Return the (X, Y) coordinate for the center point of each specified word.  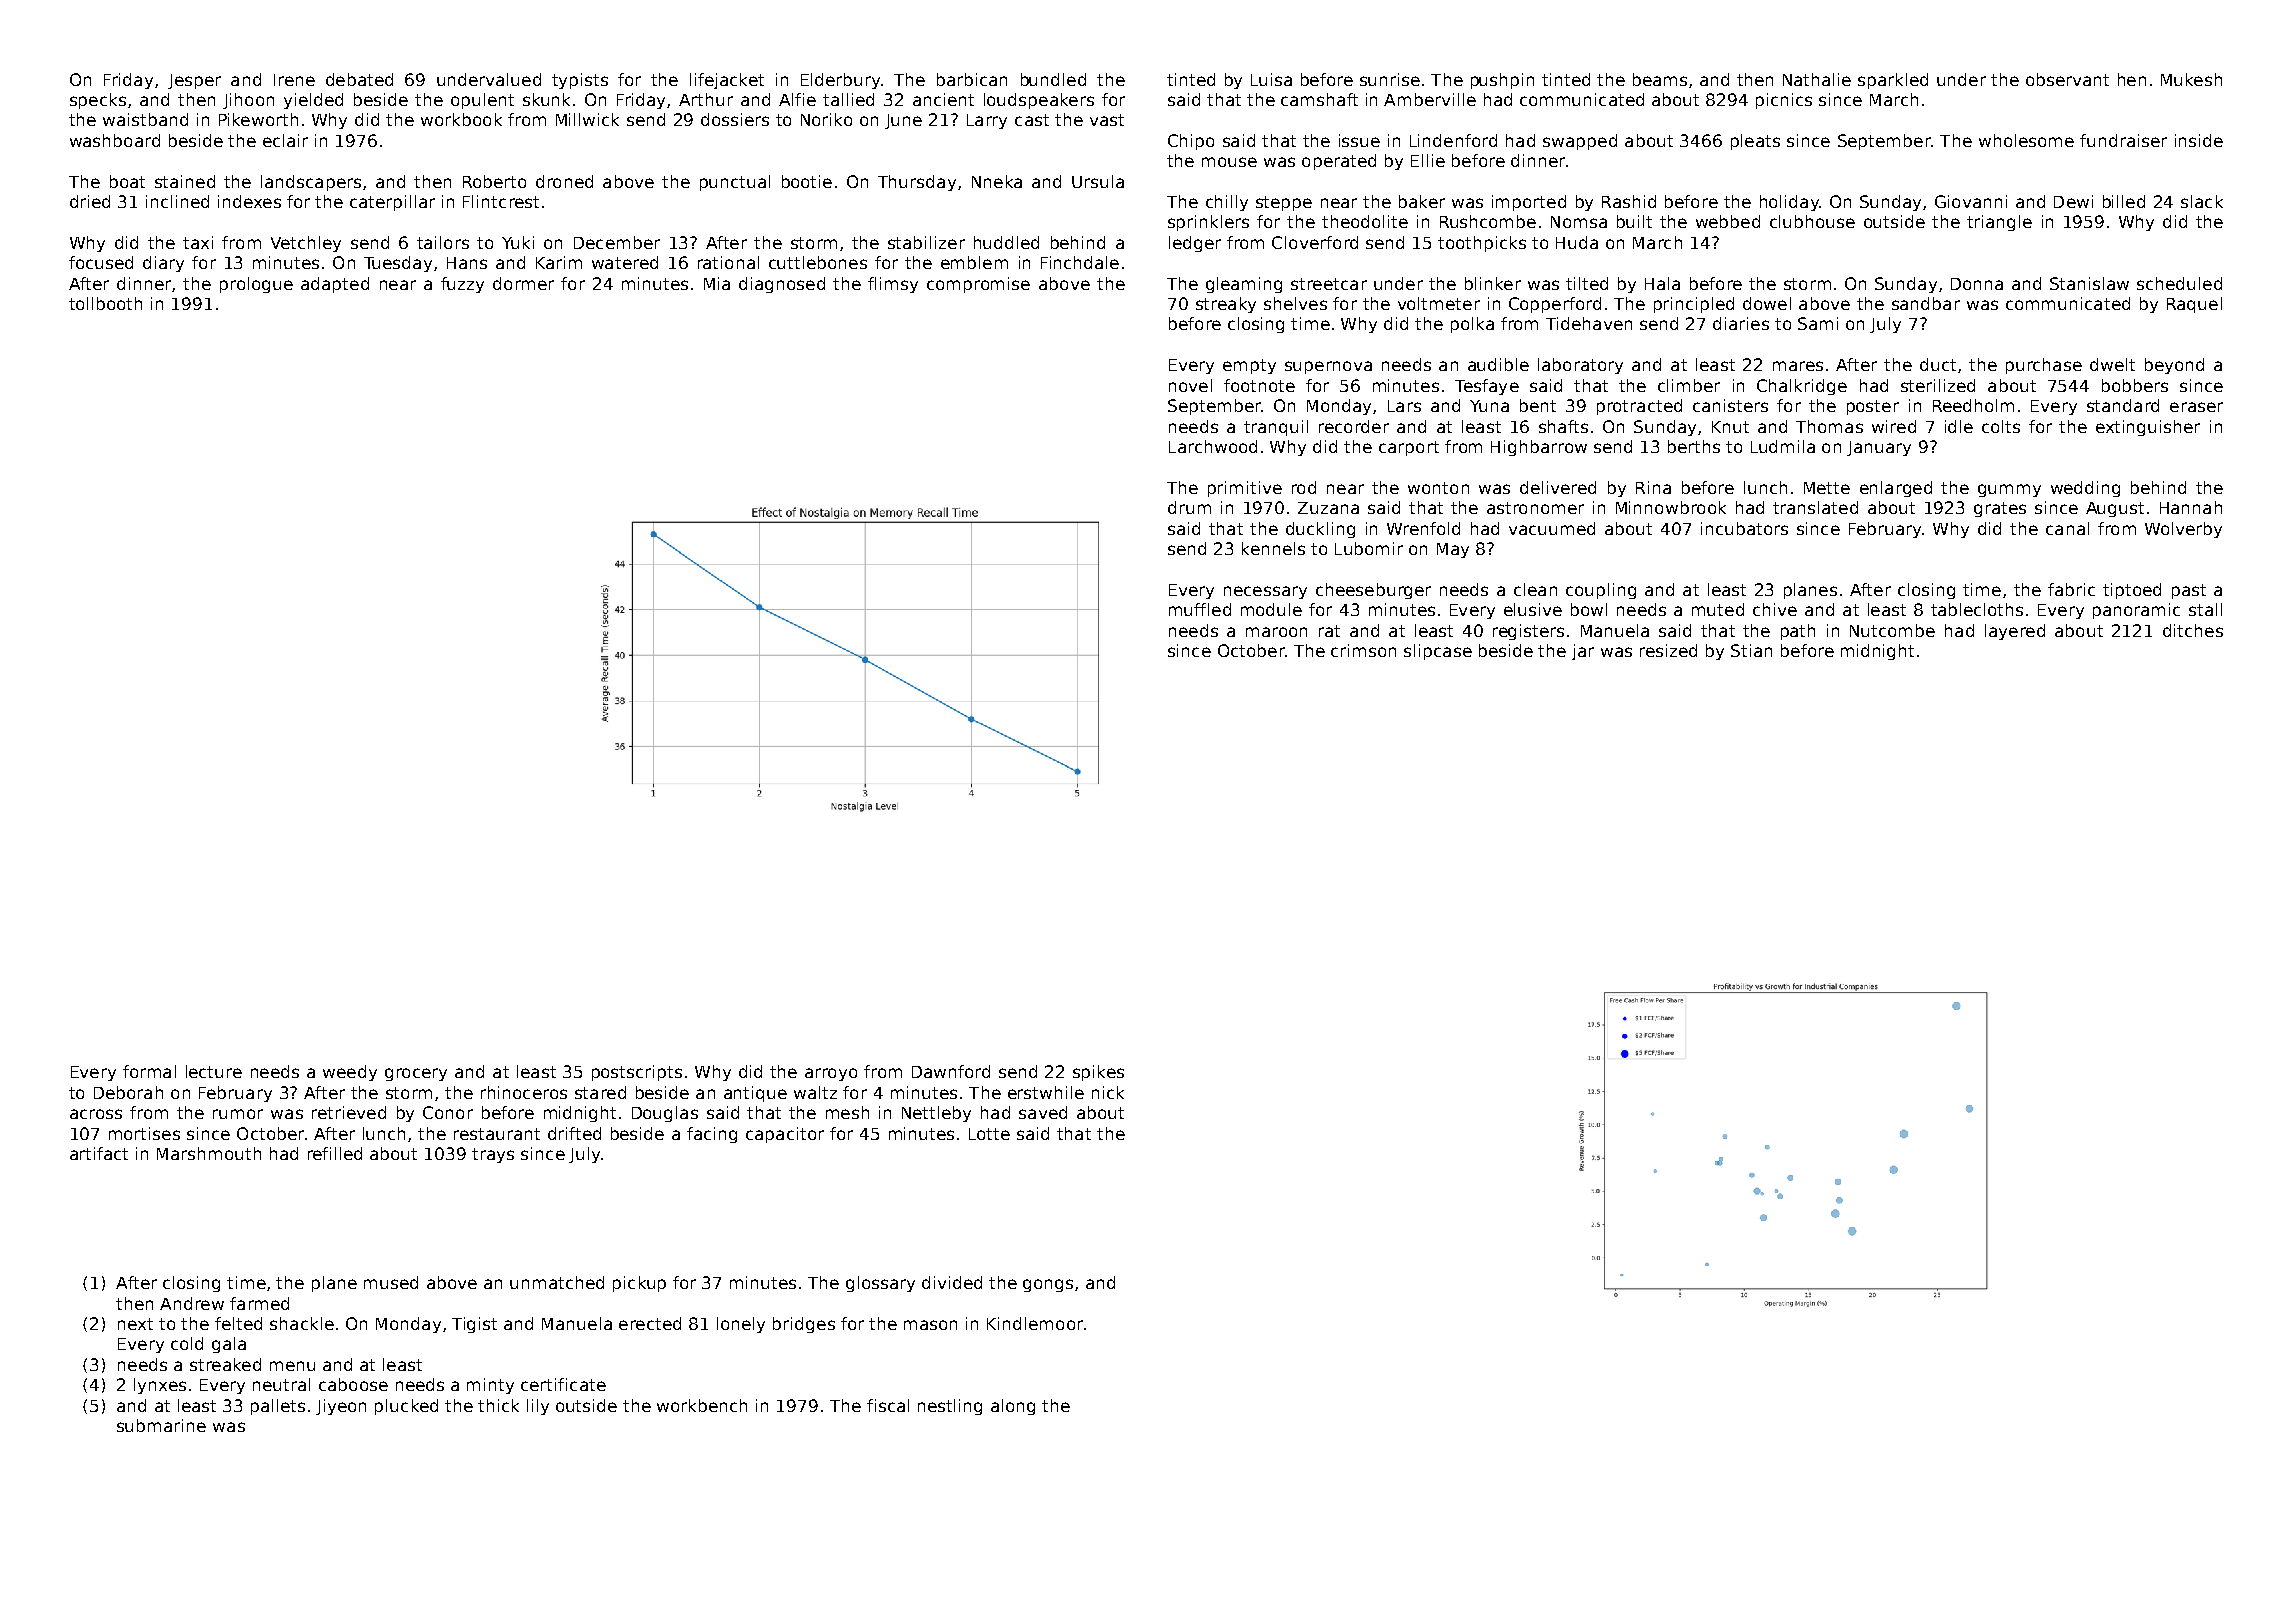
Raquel (2194, 305)
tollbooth (105, 303)
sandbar (1926, 303)
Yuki (518, 242)
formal (149, 1071)
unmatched (557, 1282)
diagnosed (782, 285)
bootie (807, 181)
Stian (1751, 650)
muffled (1200, 609)
